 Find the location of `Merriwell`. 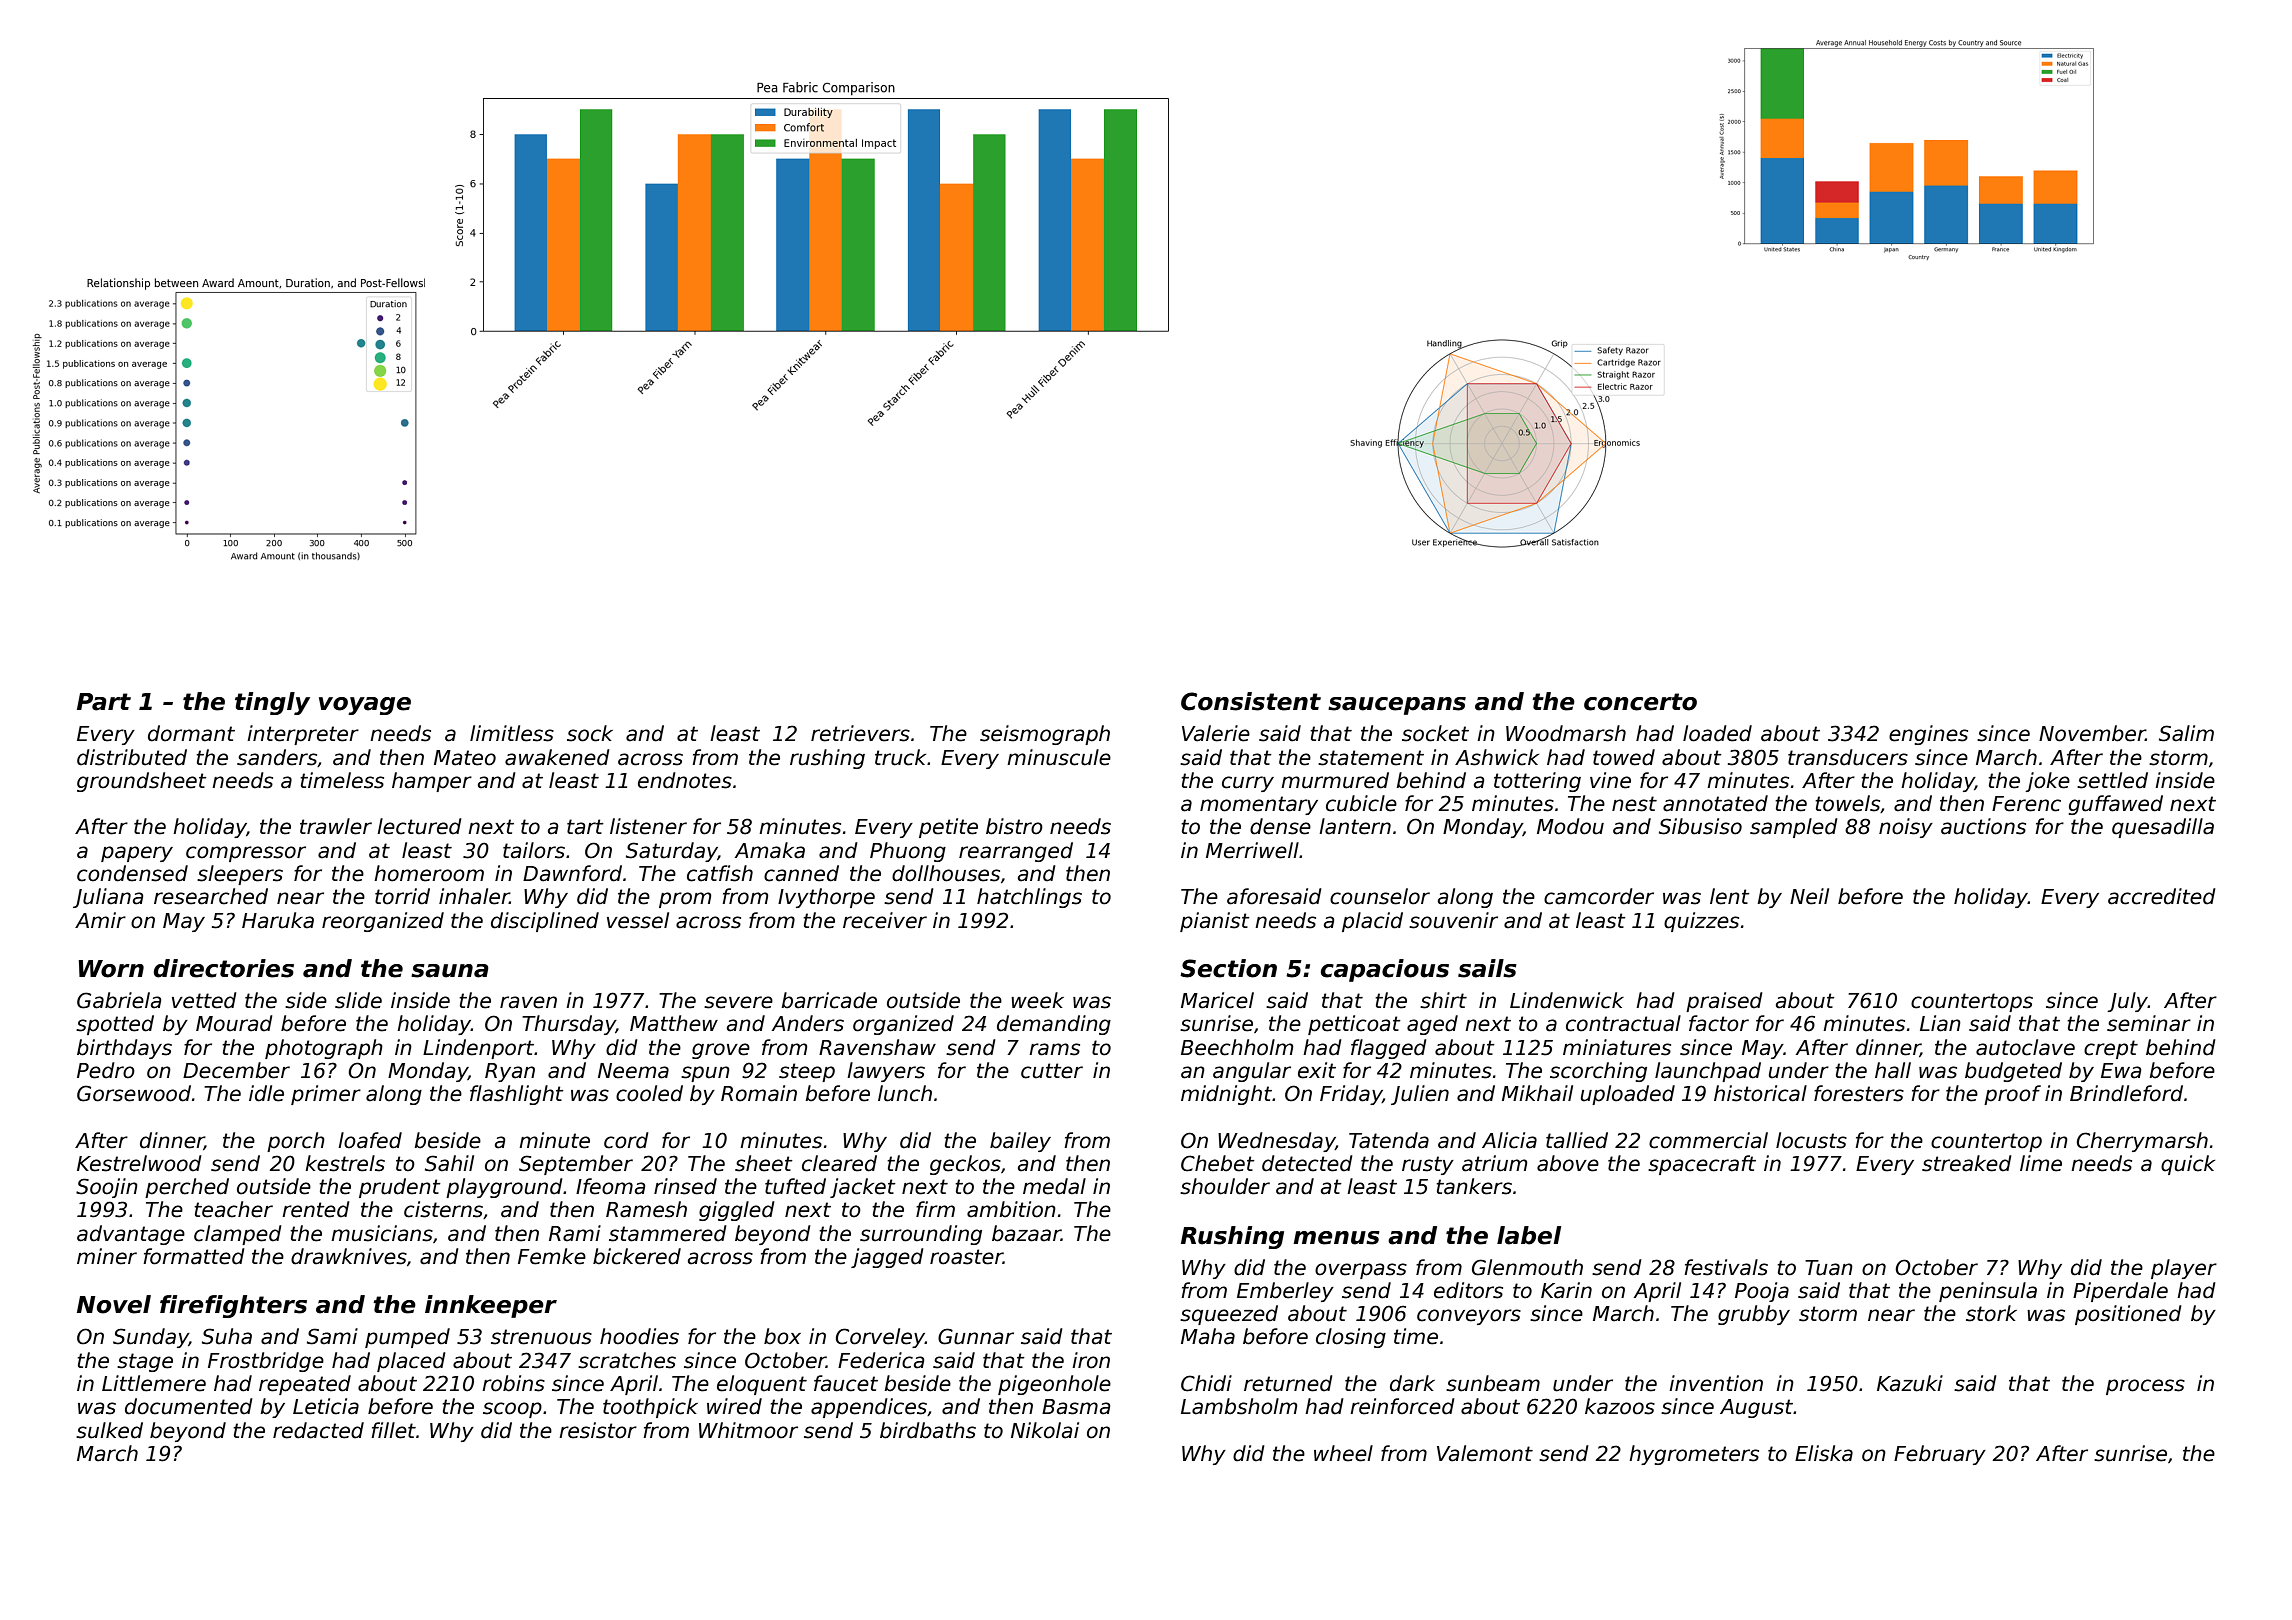

Merriwell is located at coordinates (1252, 850).
